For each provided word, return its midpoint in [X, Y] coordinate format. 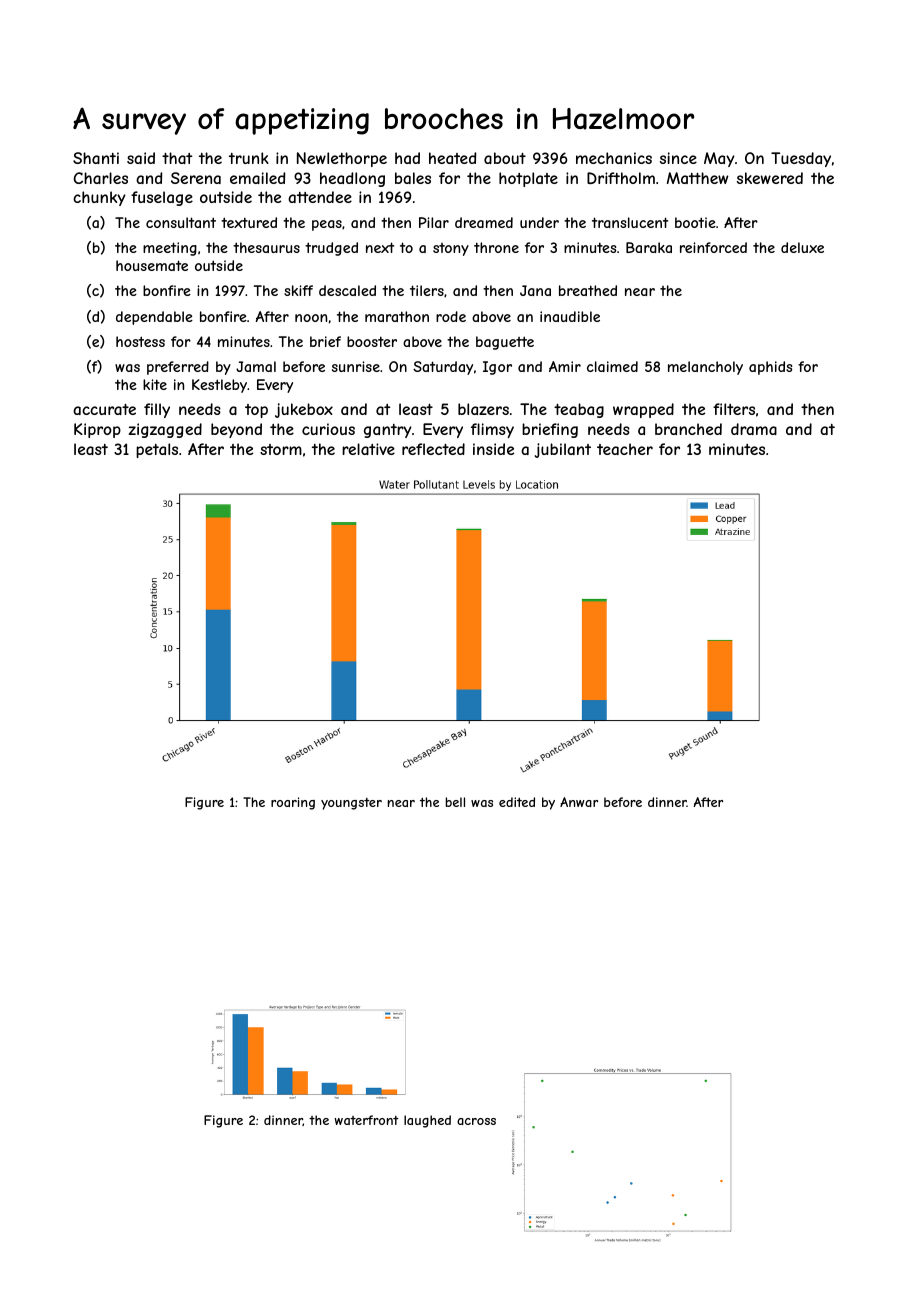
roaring [293, 803]
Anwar [579, 802]
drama [754, 429]
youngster [351, 804]
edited [517, 802]
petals [157, 450]
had [407, 158]
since [678, 158]
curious [328, 429]
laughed [427, 1121]
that [177, 158]
